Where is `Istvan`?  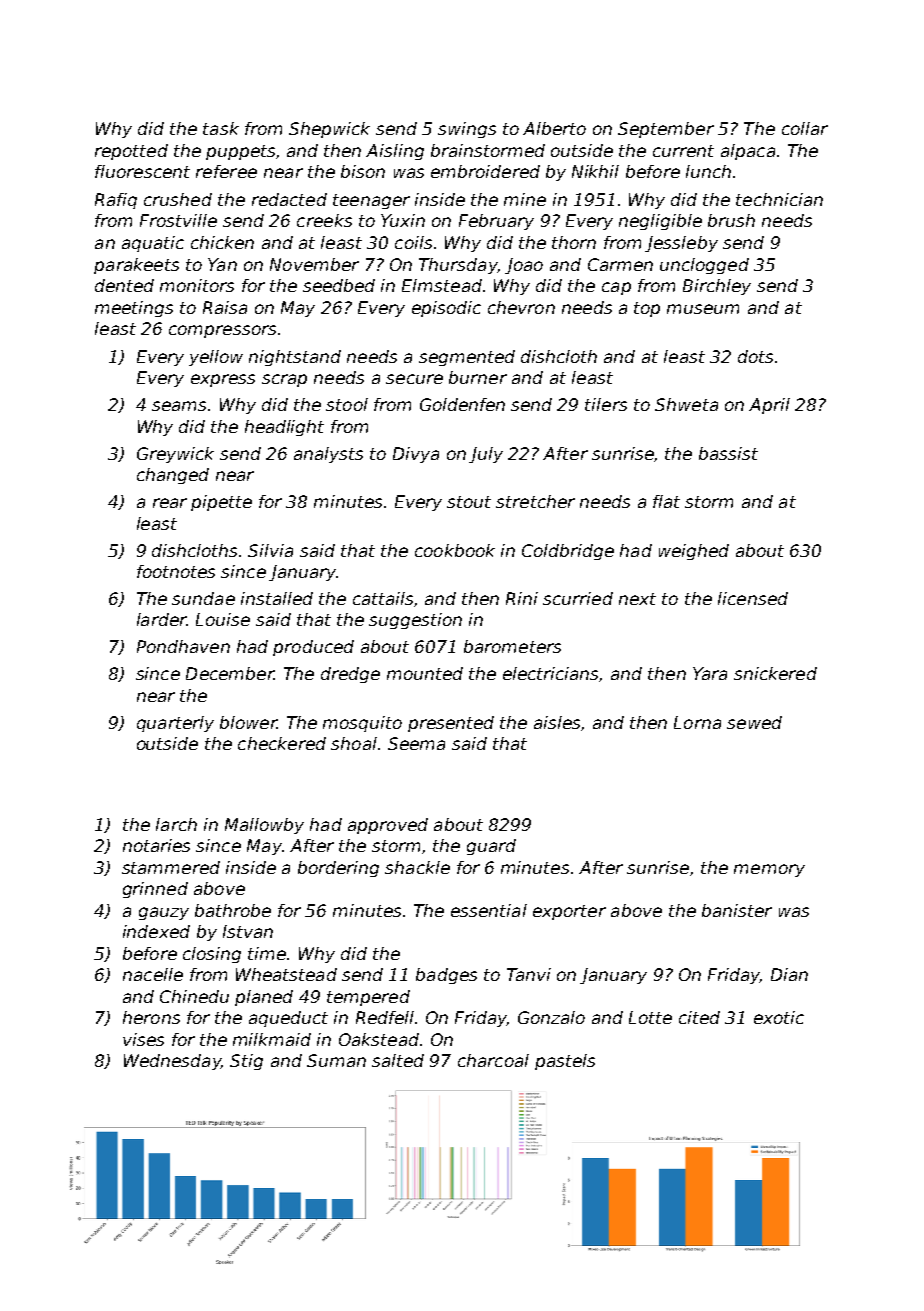 Istvan is located at coordinates (248, 931).
